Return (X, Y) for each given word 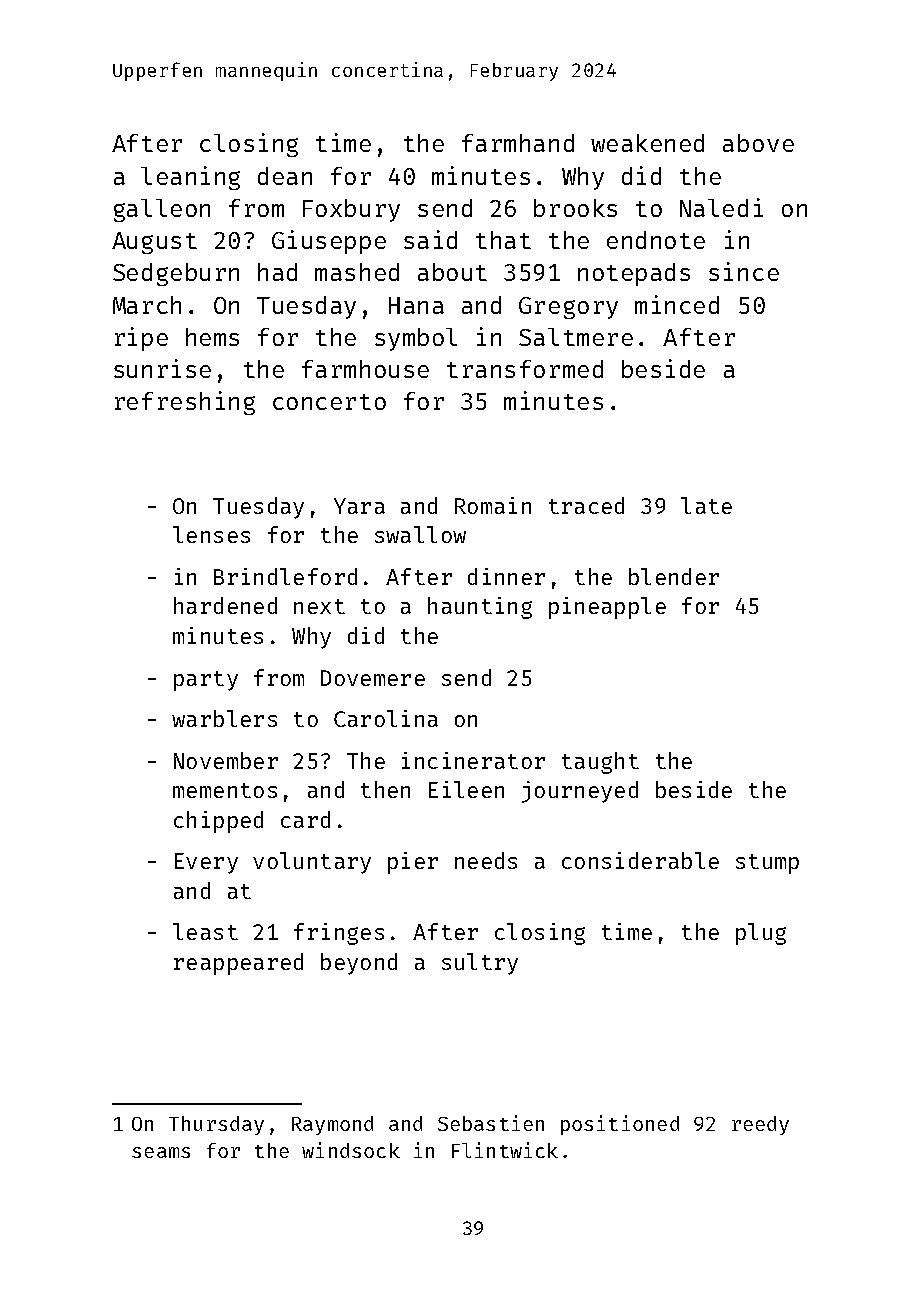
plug (761, 934)
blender (674, 576)
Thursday (216, 1125)
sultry (480, 964)
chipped (218, 822)
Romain (493, 505)
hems (212, 337)
